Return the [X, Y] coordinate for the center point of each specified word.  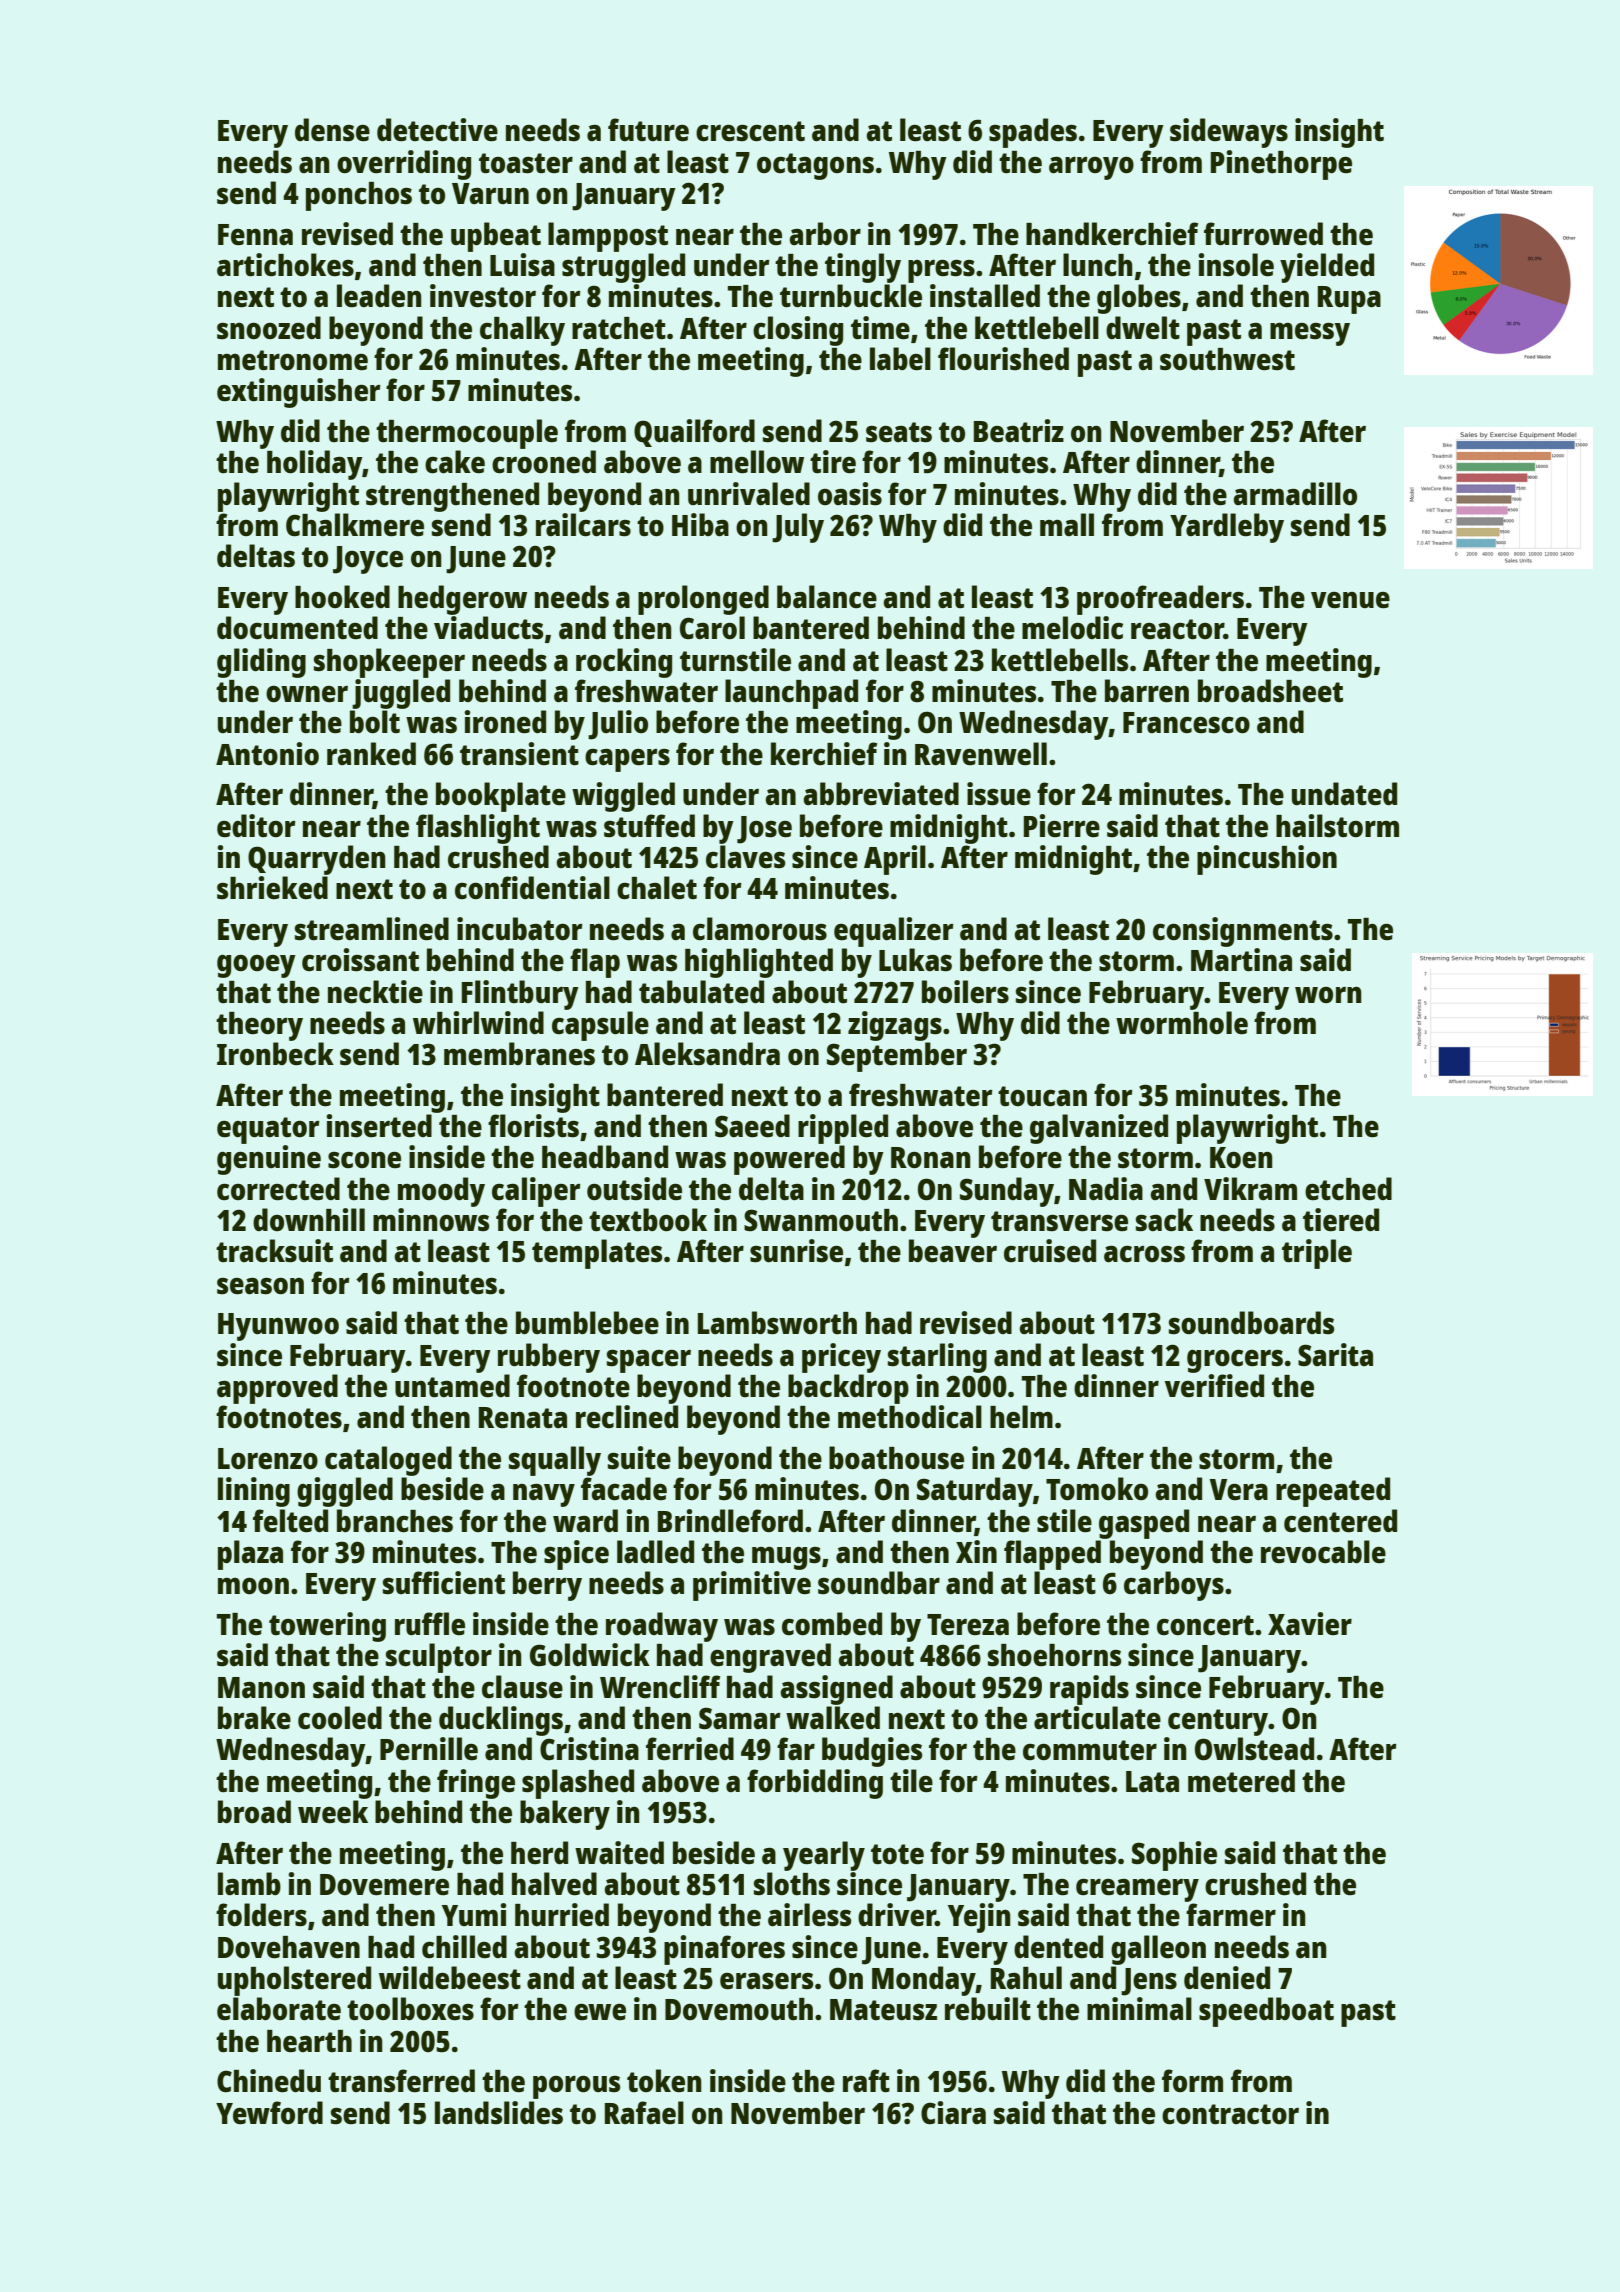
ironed [505, 722]
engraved [770, 1658]
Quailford [694, 433]
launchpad [791, 694]
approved [277, 1389]
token [664, 2080]
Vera [1238, 1489]
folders [261, 1915]
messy [1310, 334]
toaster [526, 163]
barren [1147, 691]
